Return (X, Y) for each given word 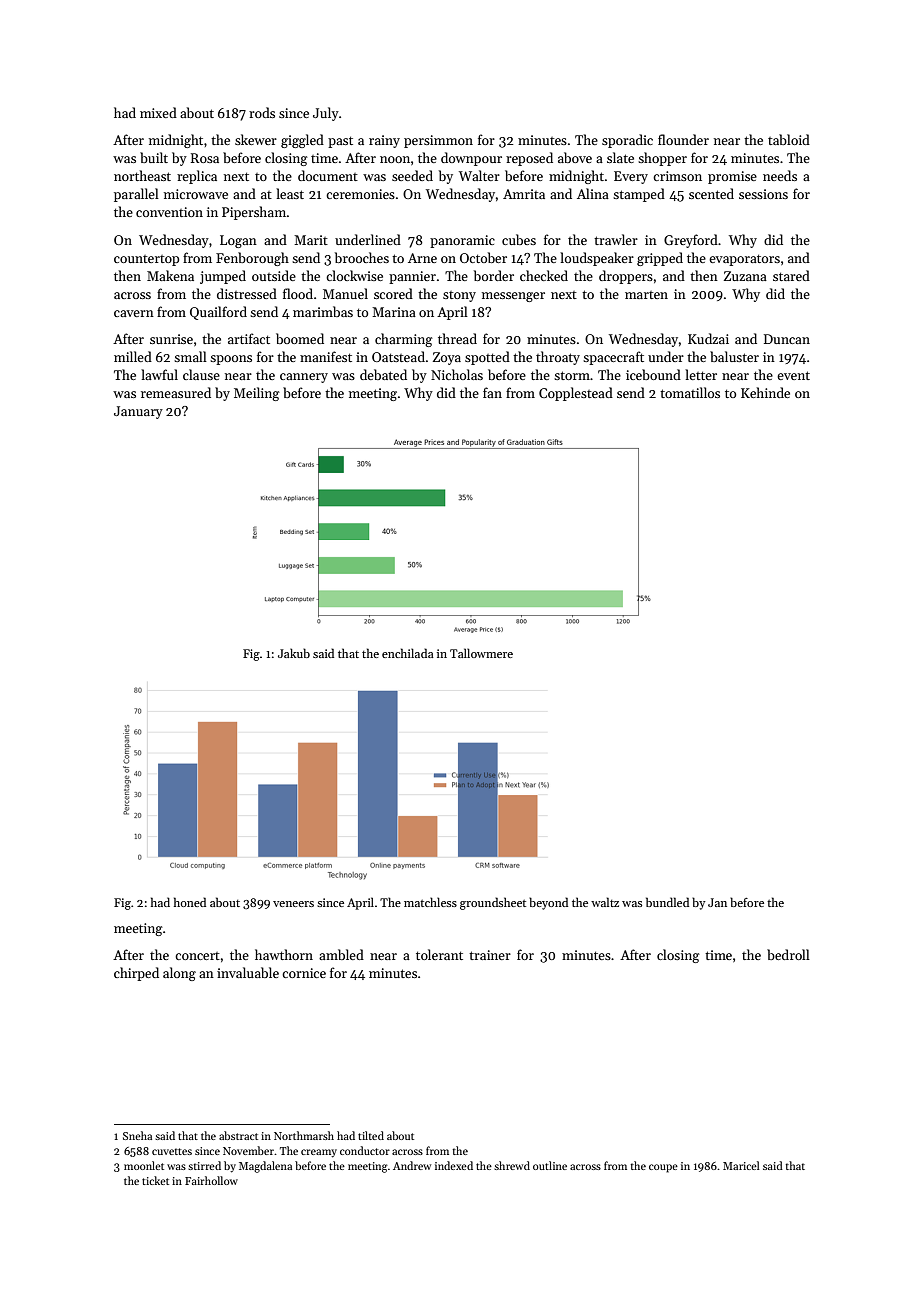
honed (190, 902)
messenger (513, 297)
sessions (763, 194)
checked (544, 275)
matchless (430, 902)
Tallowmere (481, 653)
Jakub (294, 653)
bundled (667, 902)
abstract (238, 1135)
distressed (247, 293)
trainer (490, 955)
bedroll (788, 954)
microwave (196, 194)
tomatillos (690, 392)
